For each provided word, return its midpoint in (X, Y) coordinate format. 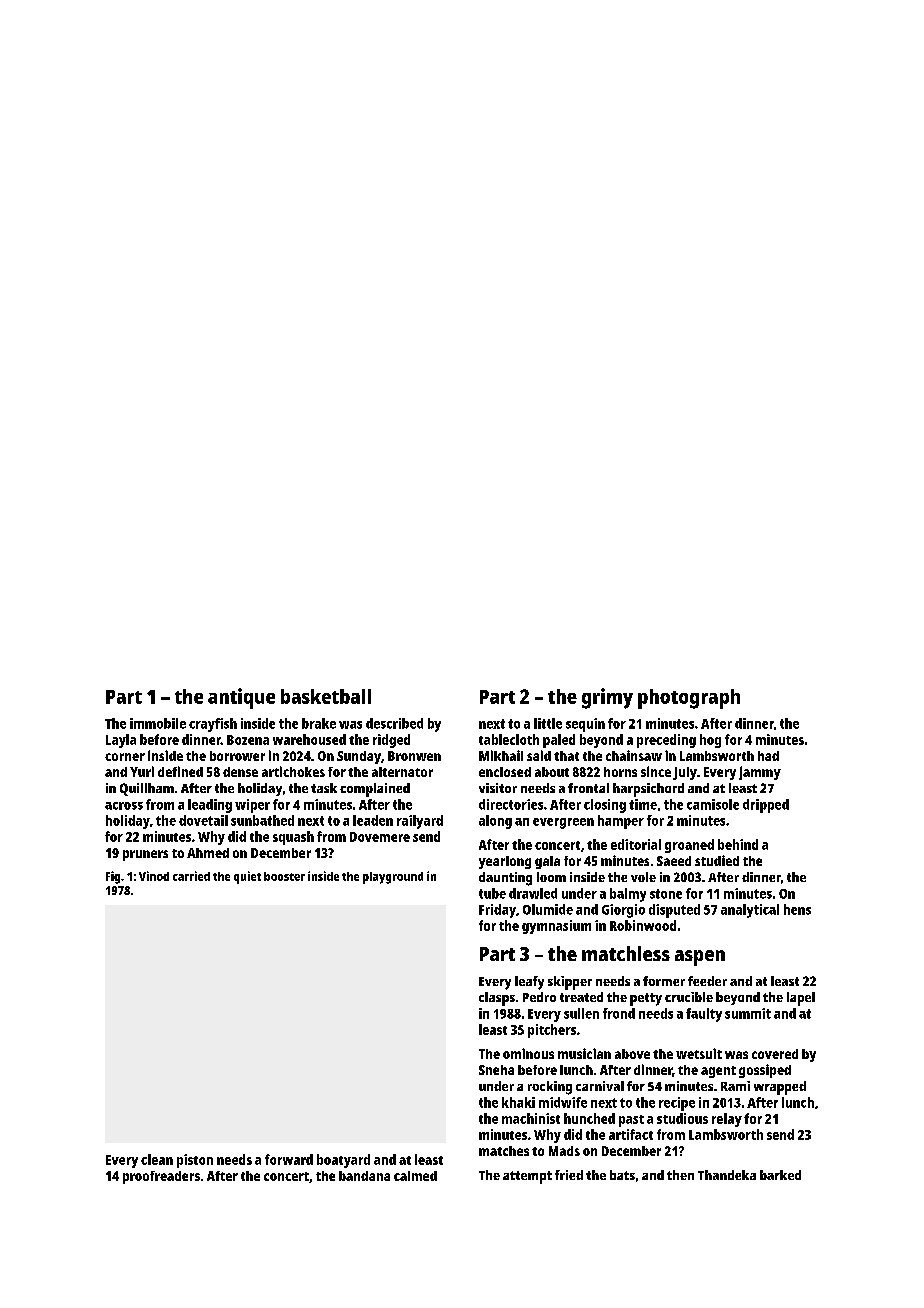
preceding (666, 741)
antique (241, 698)
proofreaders (161, 1177)
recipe (677, 1104)
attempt (527, 1177)
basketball (326, 696)
